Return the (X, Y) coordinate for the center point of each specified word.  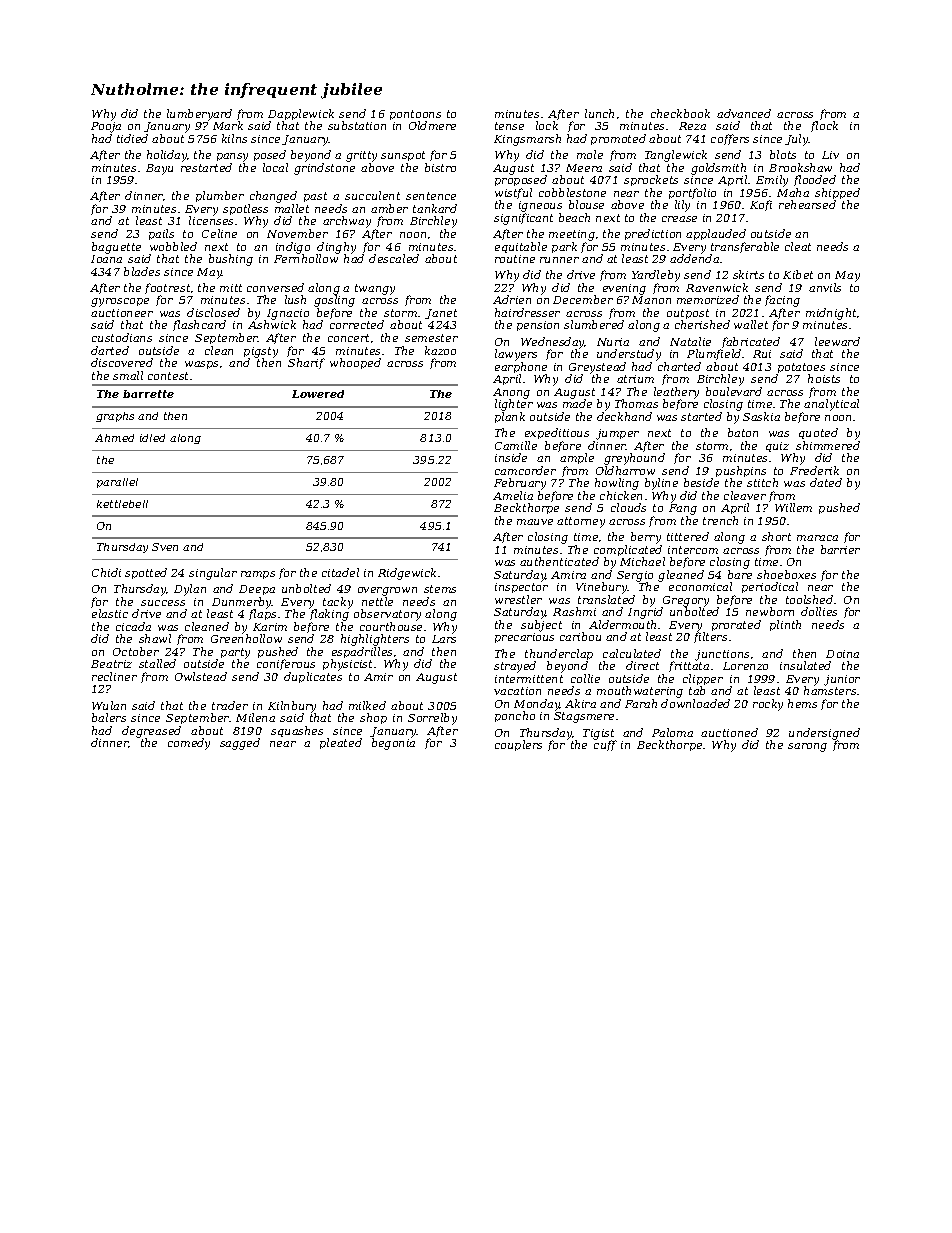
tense (509, 126)
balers (109, 717)
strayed (515, 667)
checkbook (680, 113)
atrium (635, 379)
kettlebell (122, 504)
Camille (516, 445)
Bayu (159, 169)
